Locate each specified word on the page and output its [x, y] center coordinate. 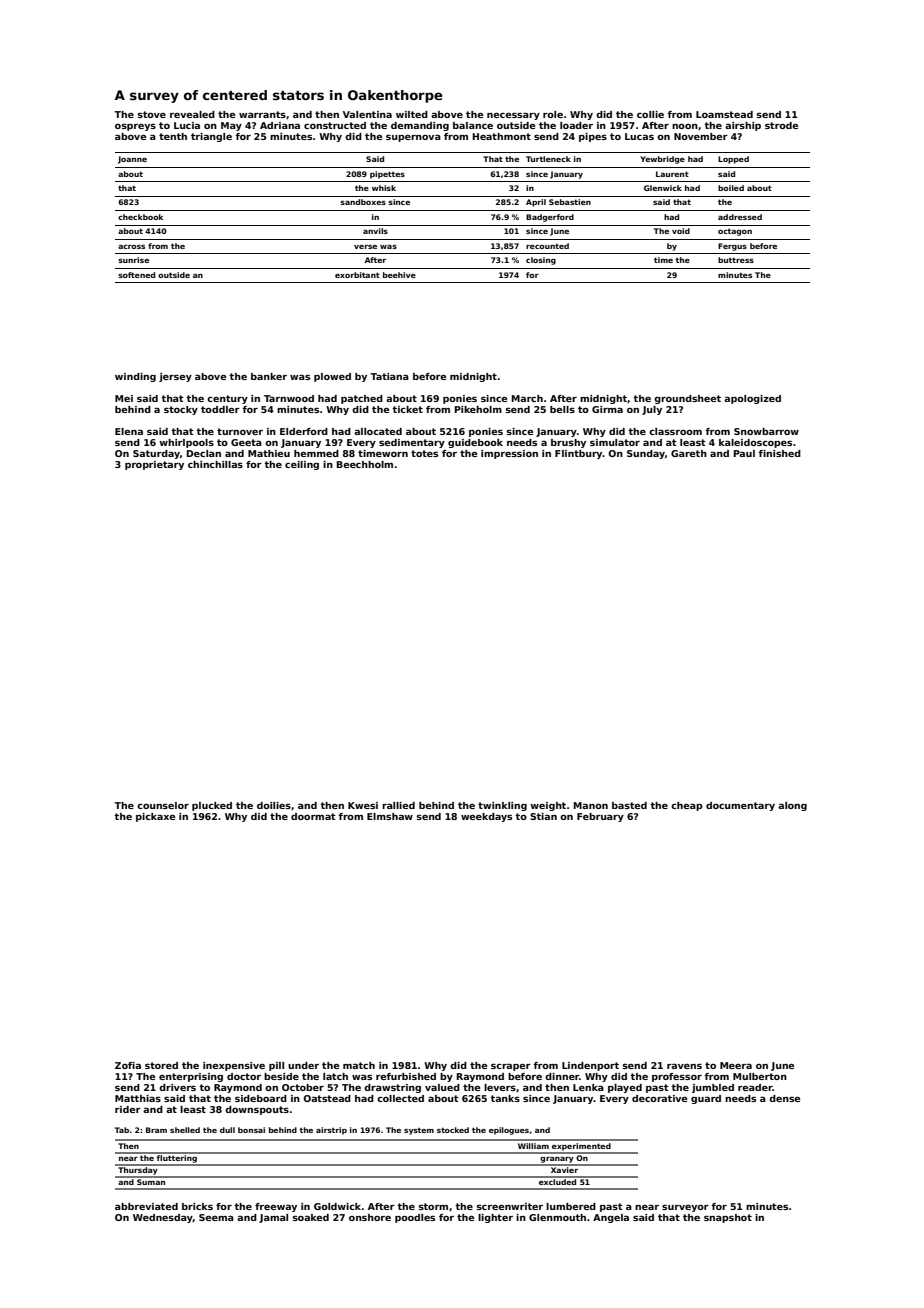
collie [650, 114]
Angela [611, 1218]
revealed [192, 114]
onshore [370, 1217]
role [553, 114]
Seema [216, 1217]
